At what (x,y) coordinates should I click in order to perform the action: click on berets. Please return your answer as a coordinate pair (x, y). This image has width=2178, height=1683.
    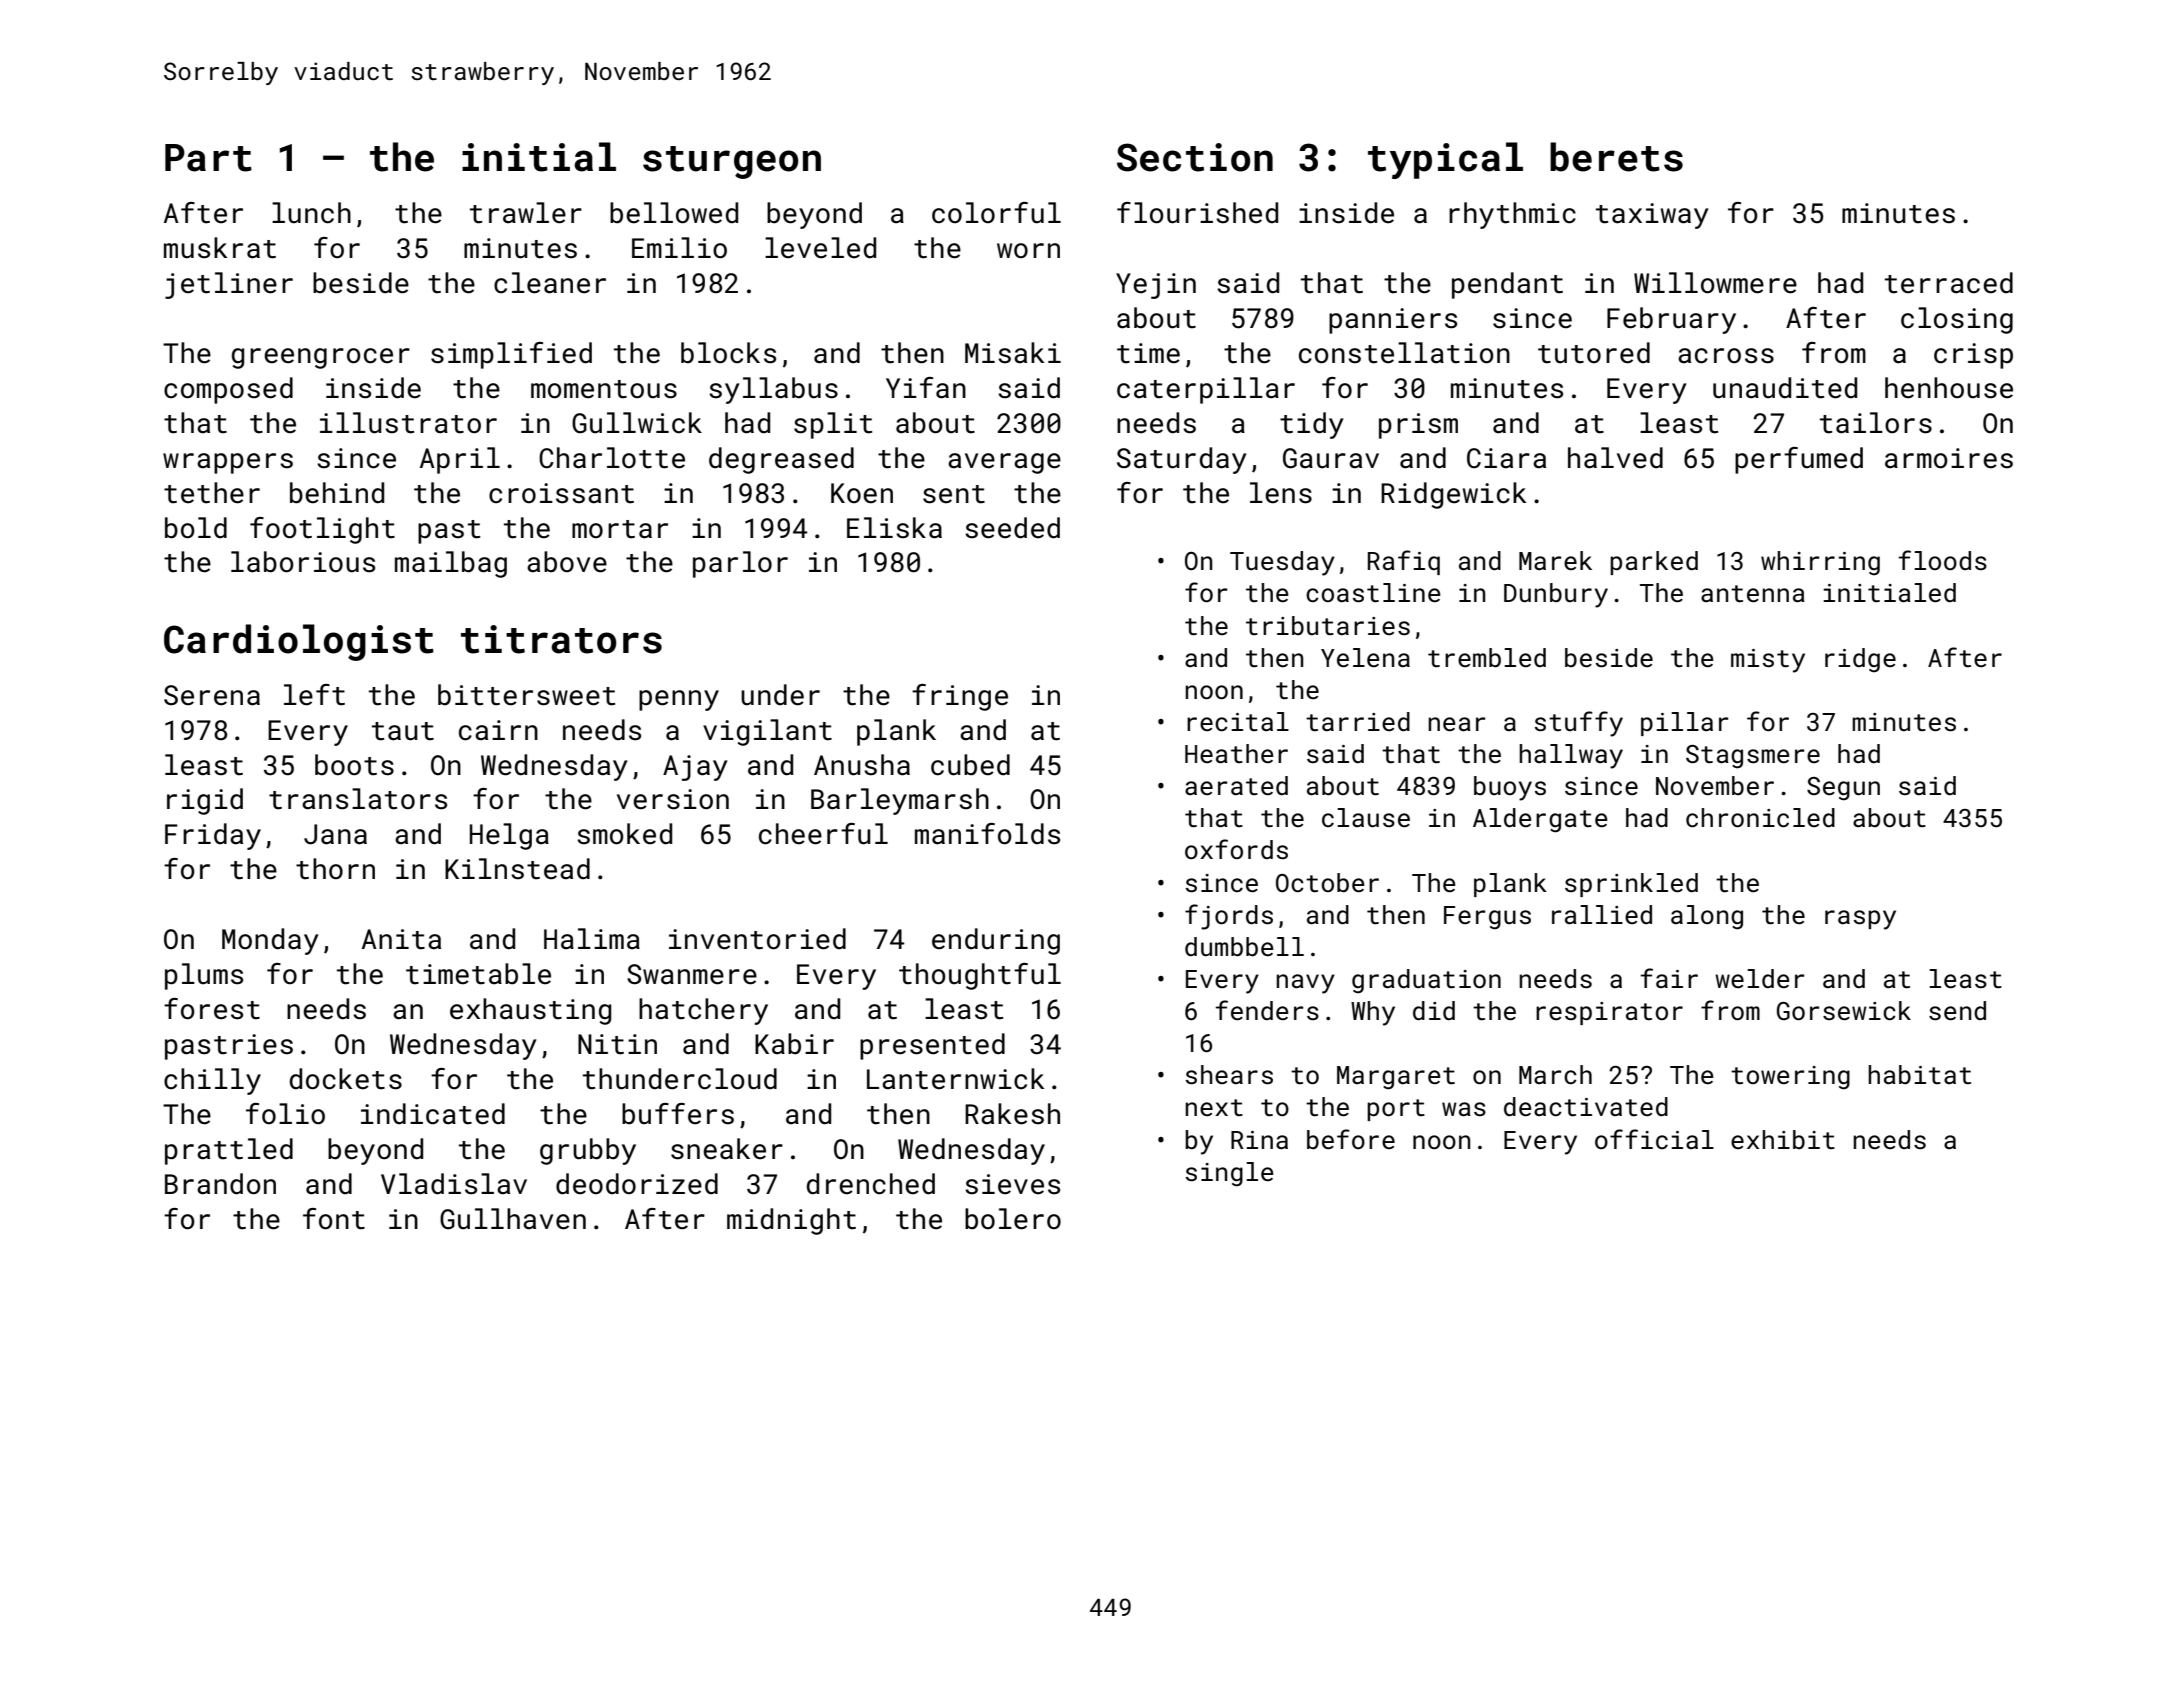
    Looking at the image, I should click on (1616, 157).
